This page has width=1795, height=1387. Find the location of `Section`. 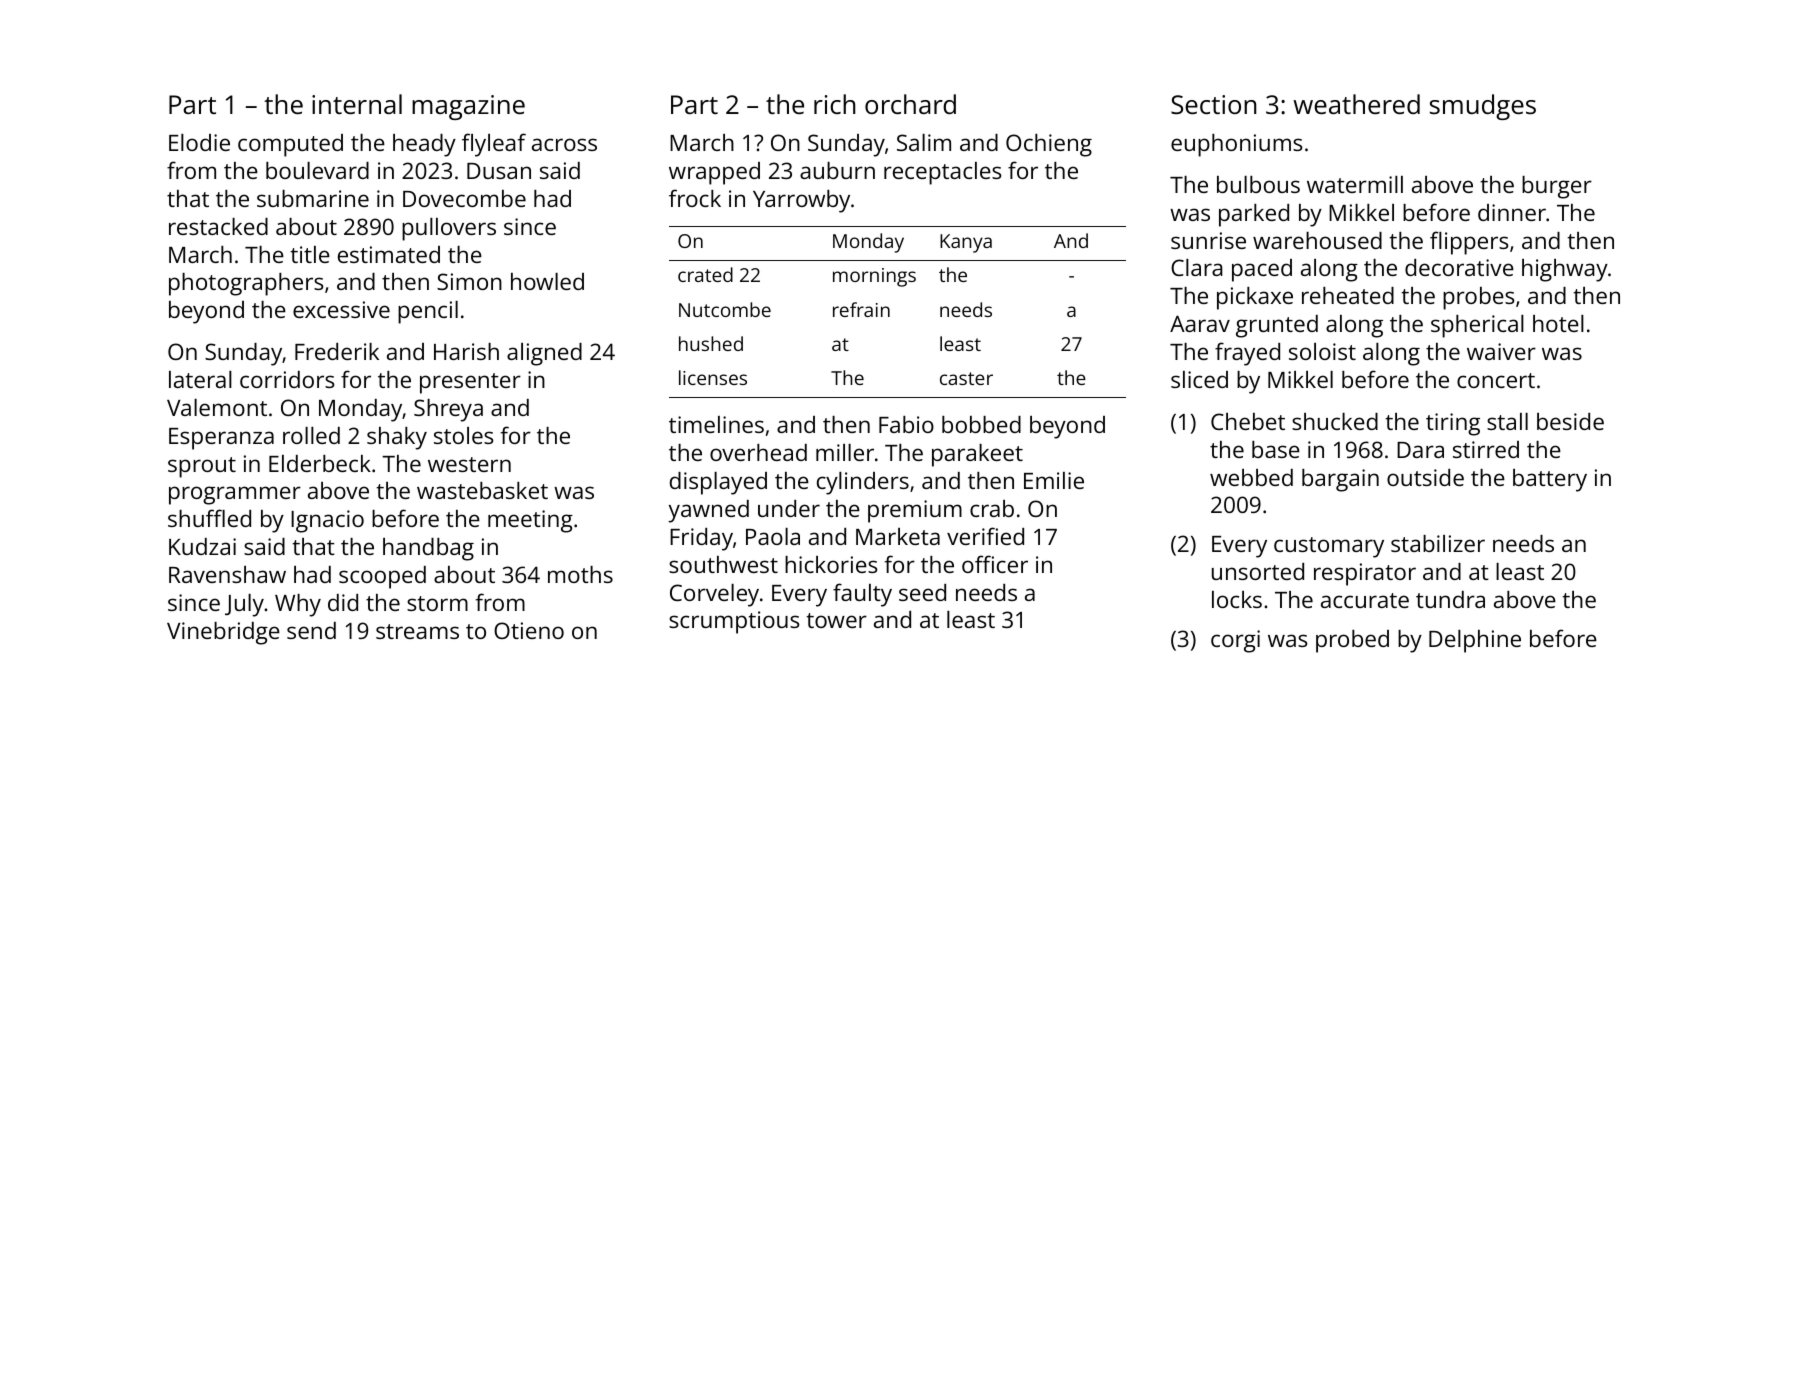

Section is located at coordinates (1213, 104).
